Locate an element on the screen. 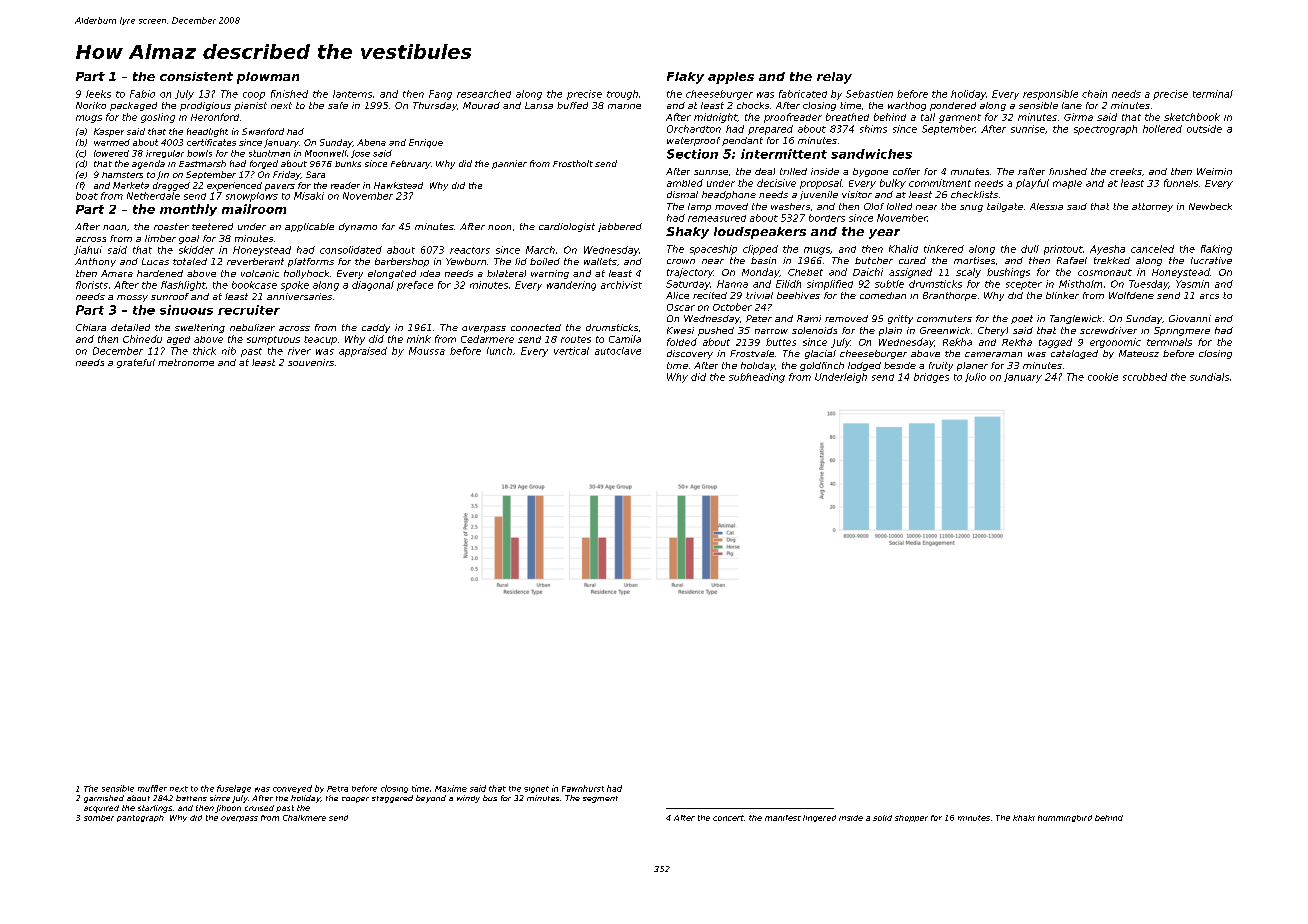  subheading is located at coordinates (757, 378).
